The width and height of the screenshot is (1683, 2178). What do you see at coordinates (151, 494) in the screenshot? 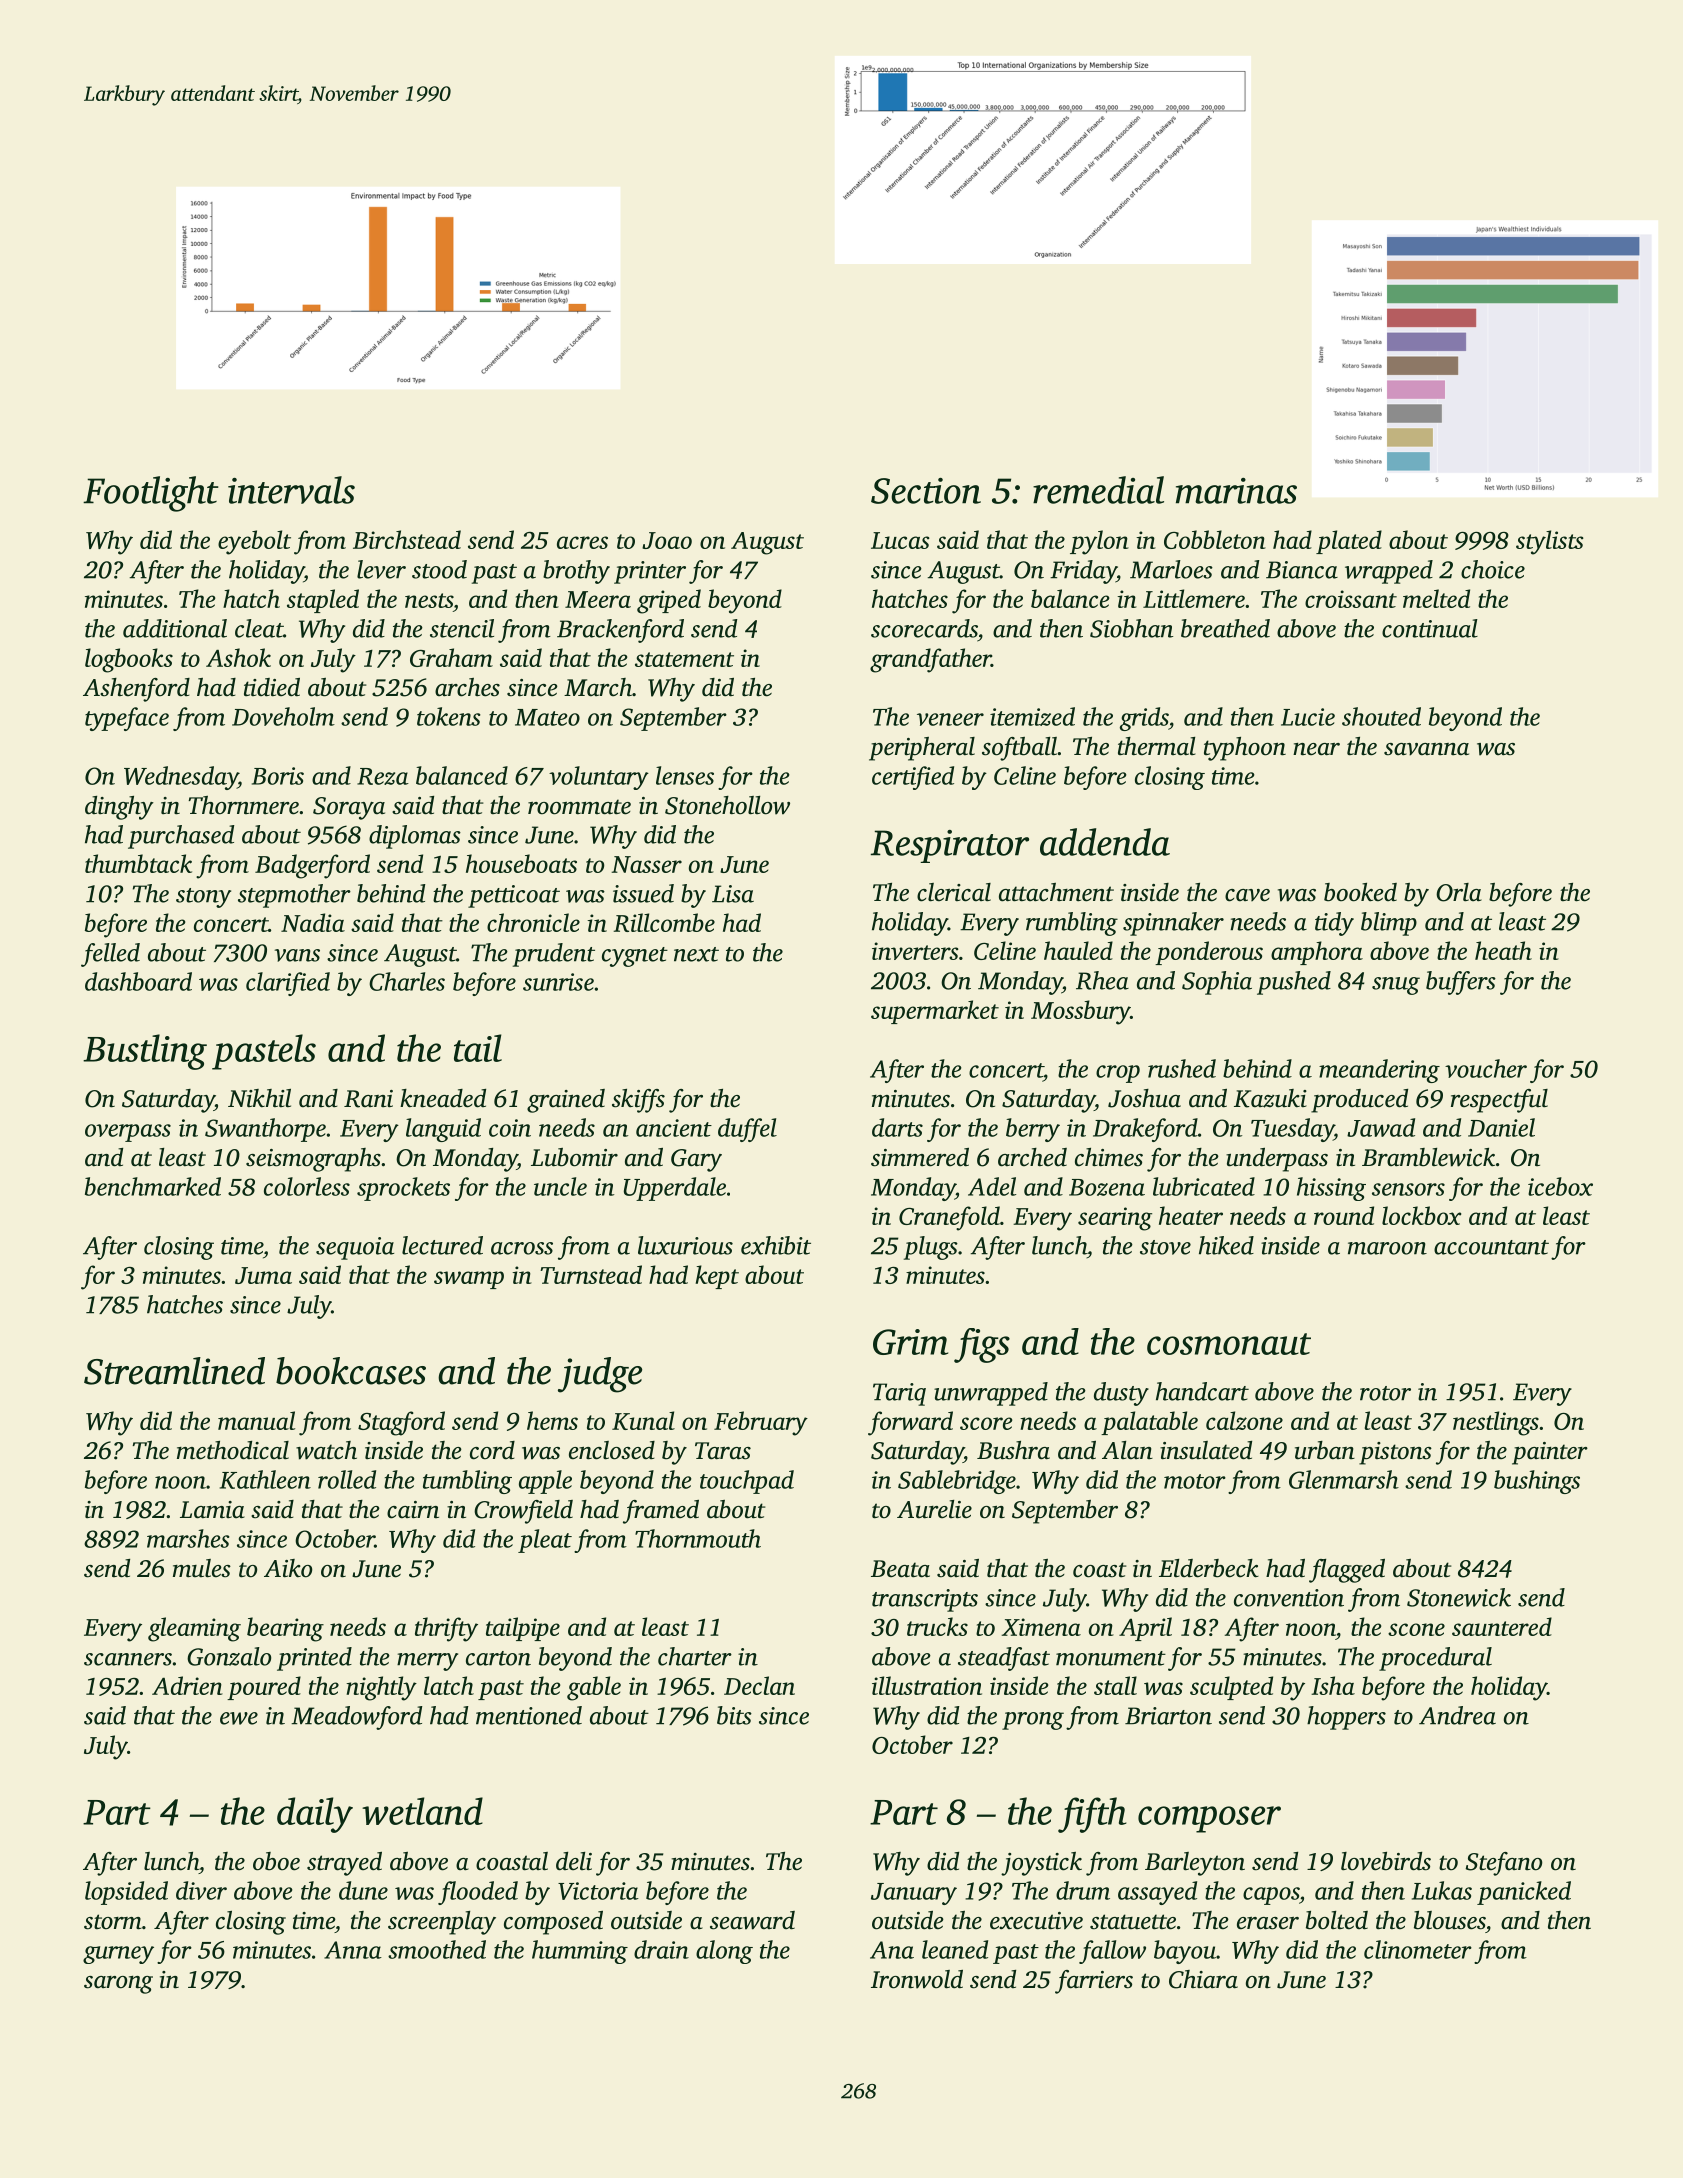
I see `Footlight` at bounding box center [151, 494].
